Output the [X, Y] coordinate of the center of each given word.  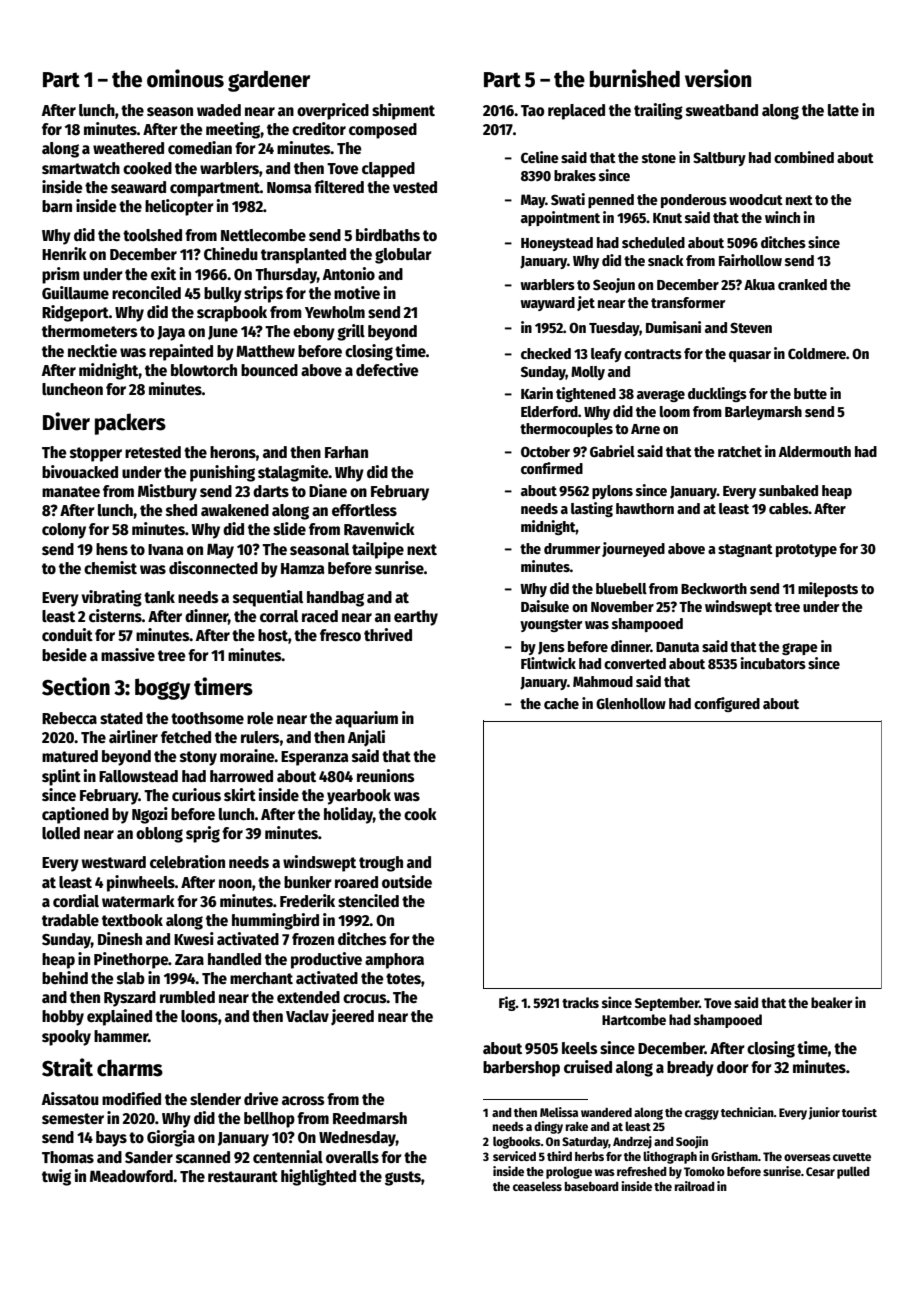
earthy [416, 618]
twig [56, 1177]
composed [383, 131]
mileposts [828, 589]
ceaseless [537, 1186]
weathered [128, 148]
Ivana [166, 549]
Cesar [820, 1171]
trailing [658, 111]
